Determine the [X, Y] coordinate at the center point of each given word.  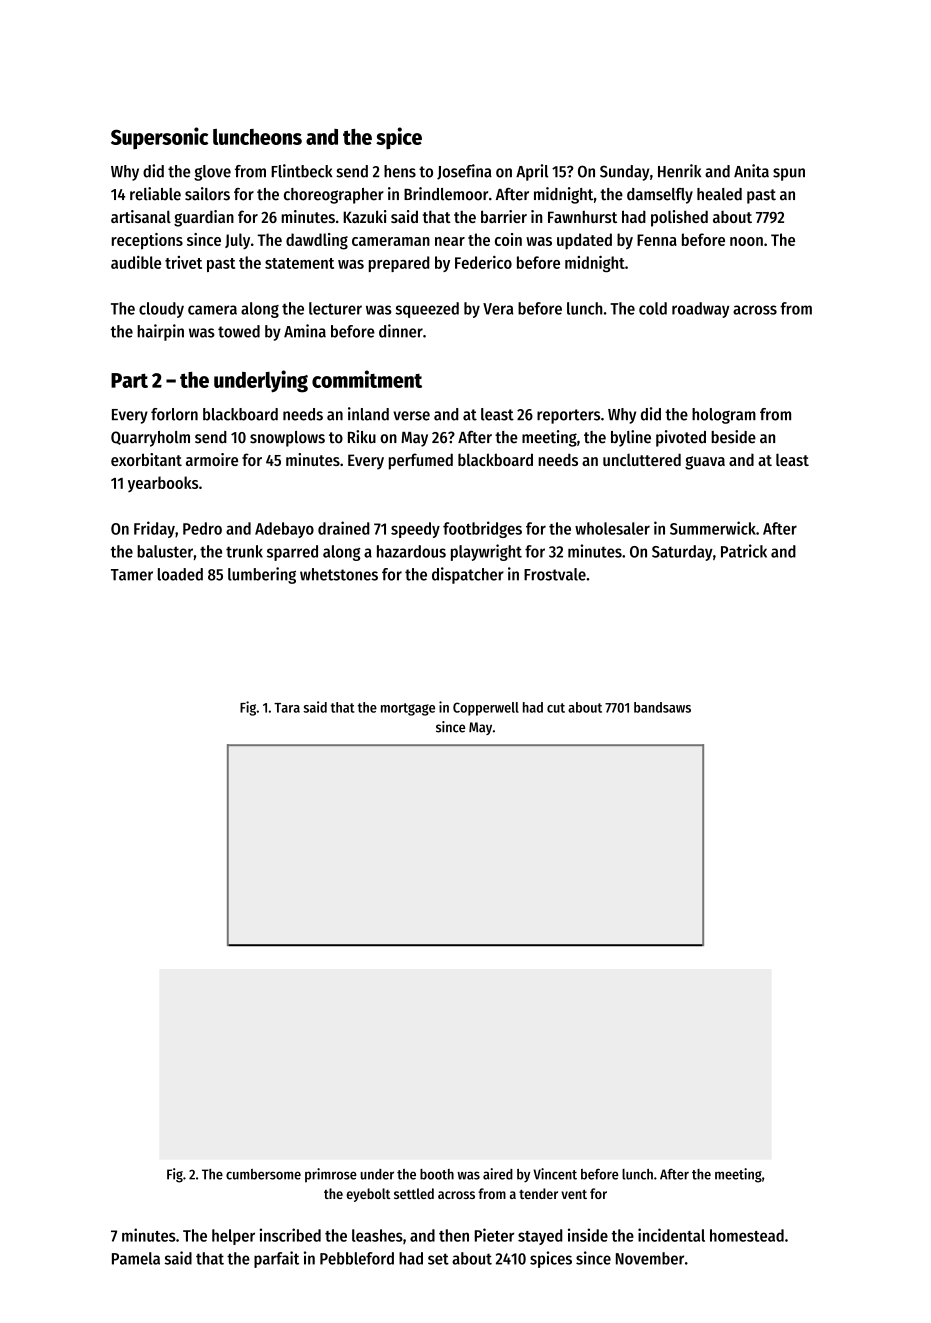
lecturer [335, 308]
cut [556, 708]
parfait [276, 1259]
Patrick [744, 551]
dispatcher [468, 575]
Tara [287, 708]
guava [705, 463]
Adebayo [284, 530]
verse [411, 416]
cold [653, 308]
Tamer [132, 575]
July [237, 241]
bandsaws [662, 707]
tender [538, 1193]
